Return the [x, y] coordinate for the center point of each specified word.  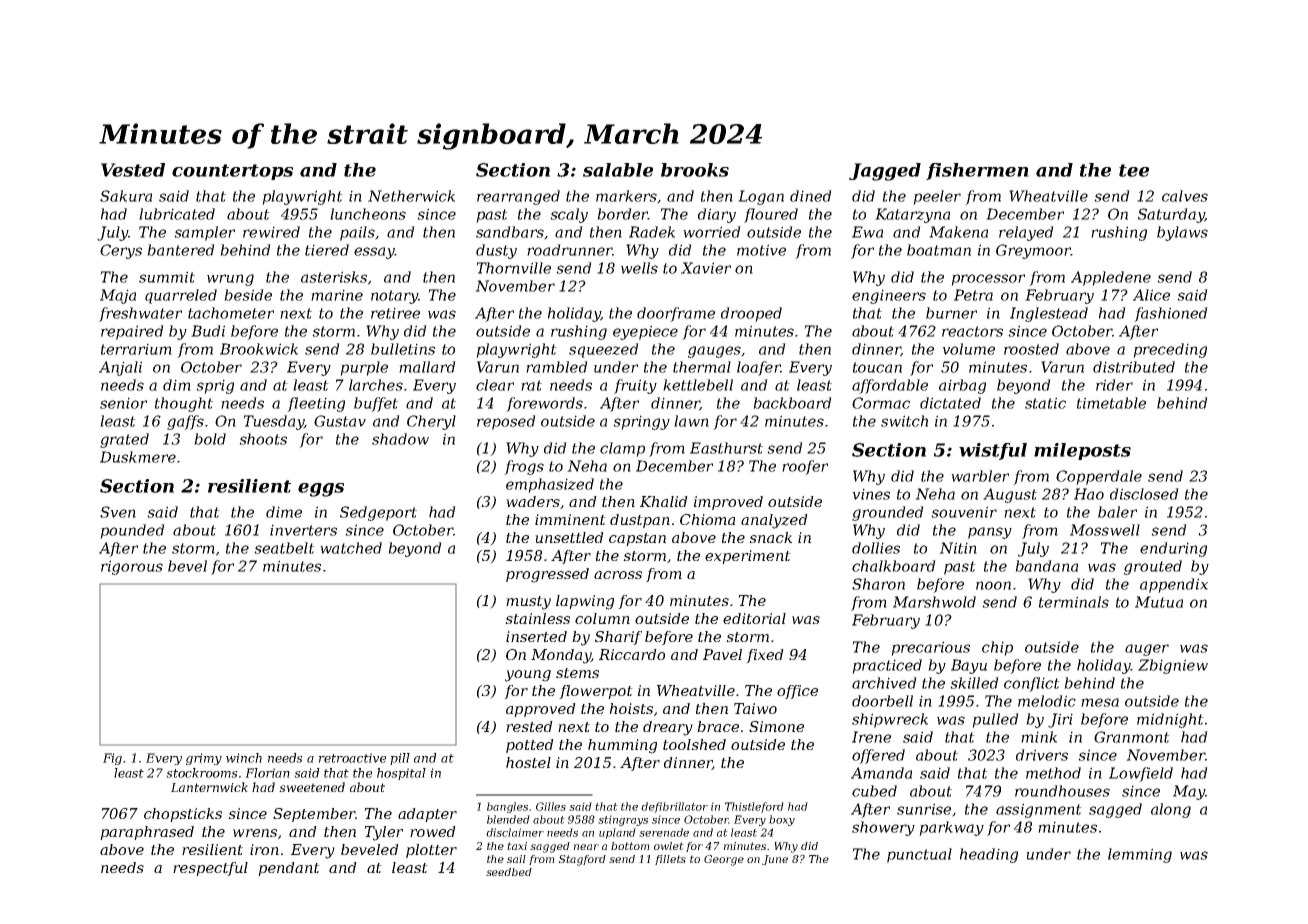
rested [529, 726]
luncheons [368, 214]
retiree [395, 313]
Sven [118, 512]
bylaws [1182, 233]
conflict [1032, 684]
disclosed [1144, 494]
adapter [427, 815]
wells [639, 268]
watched [351, 548]
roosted [1031, 349]
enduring [1173, 549]
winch [244, 758]
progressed [547, 575]
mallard [427, 367]
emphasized [550, 485]
